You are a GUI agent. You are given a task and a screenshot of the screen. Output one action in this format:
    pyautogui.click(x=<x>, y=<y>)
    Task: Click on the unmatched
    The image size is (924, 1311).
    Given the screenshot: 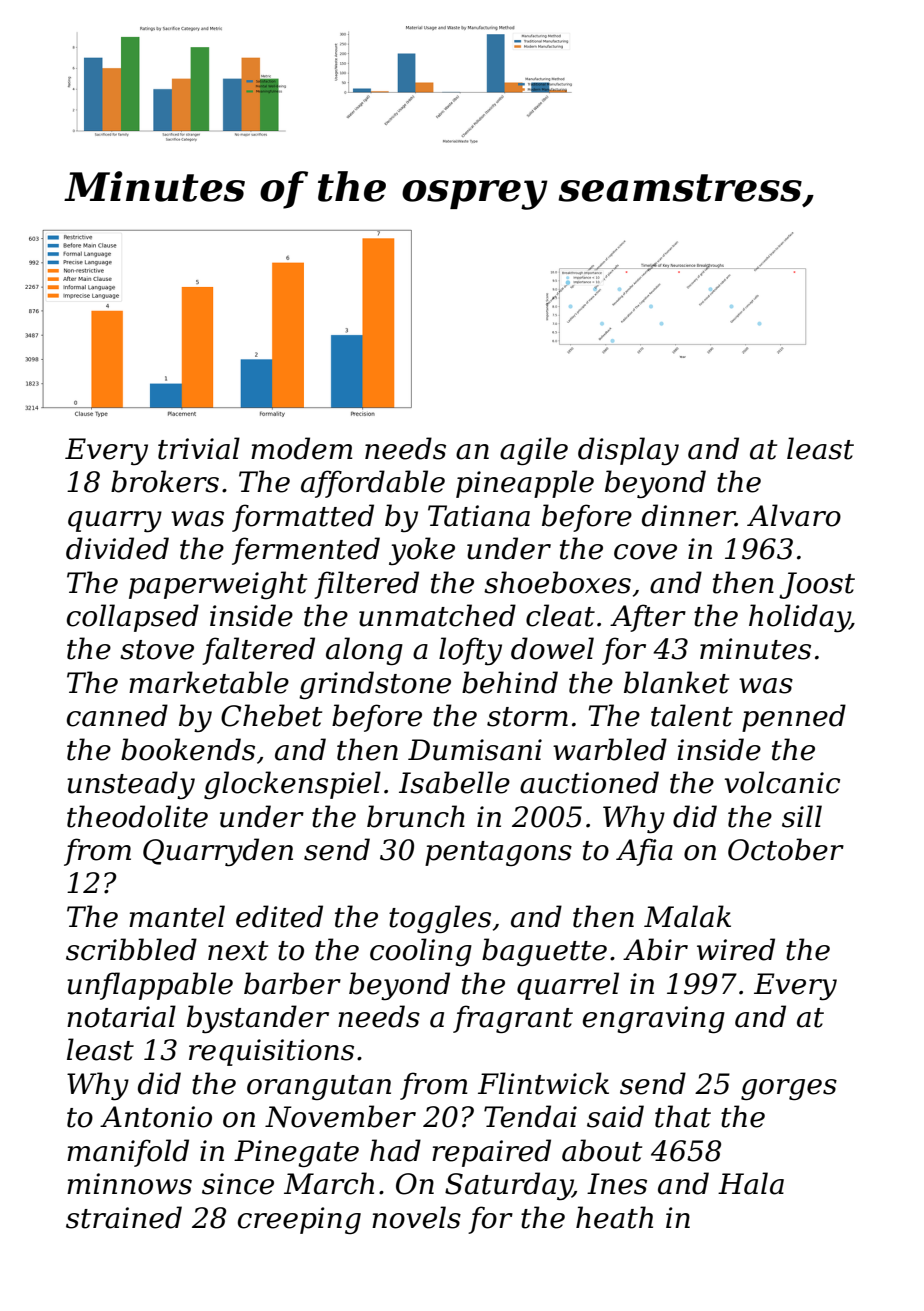 What is the action you would take?
    pyautogui.click(x=437, y=615)
